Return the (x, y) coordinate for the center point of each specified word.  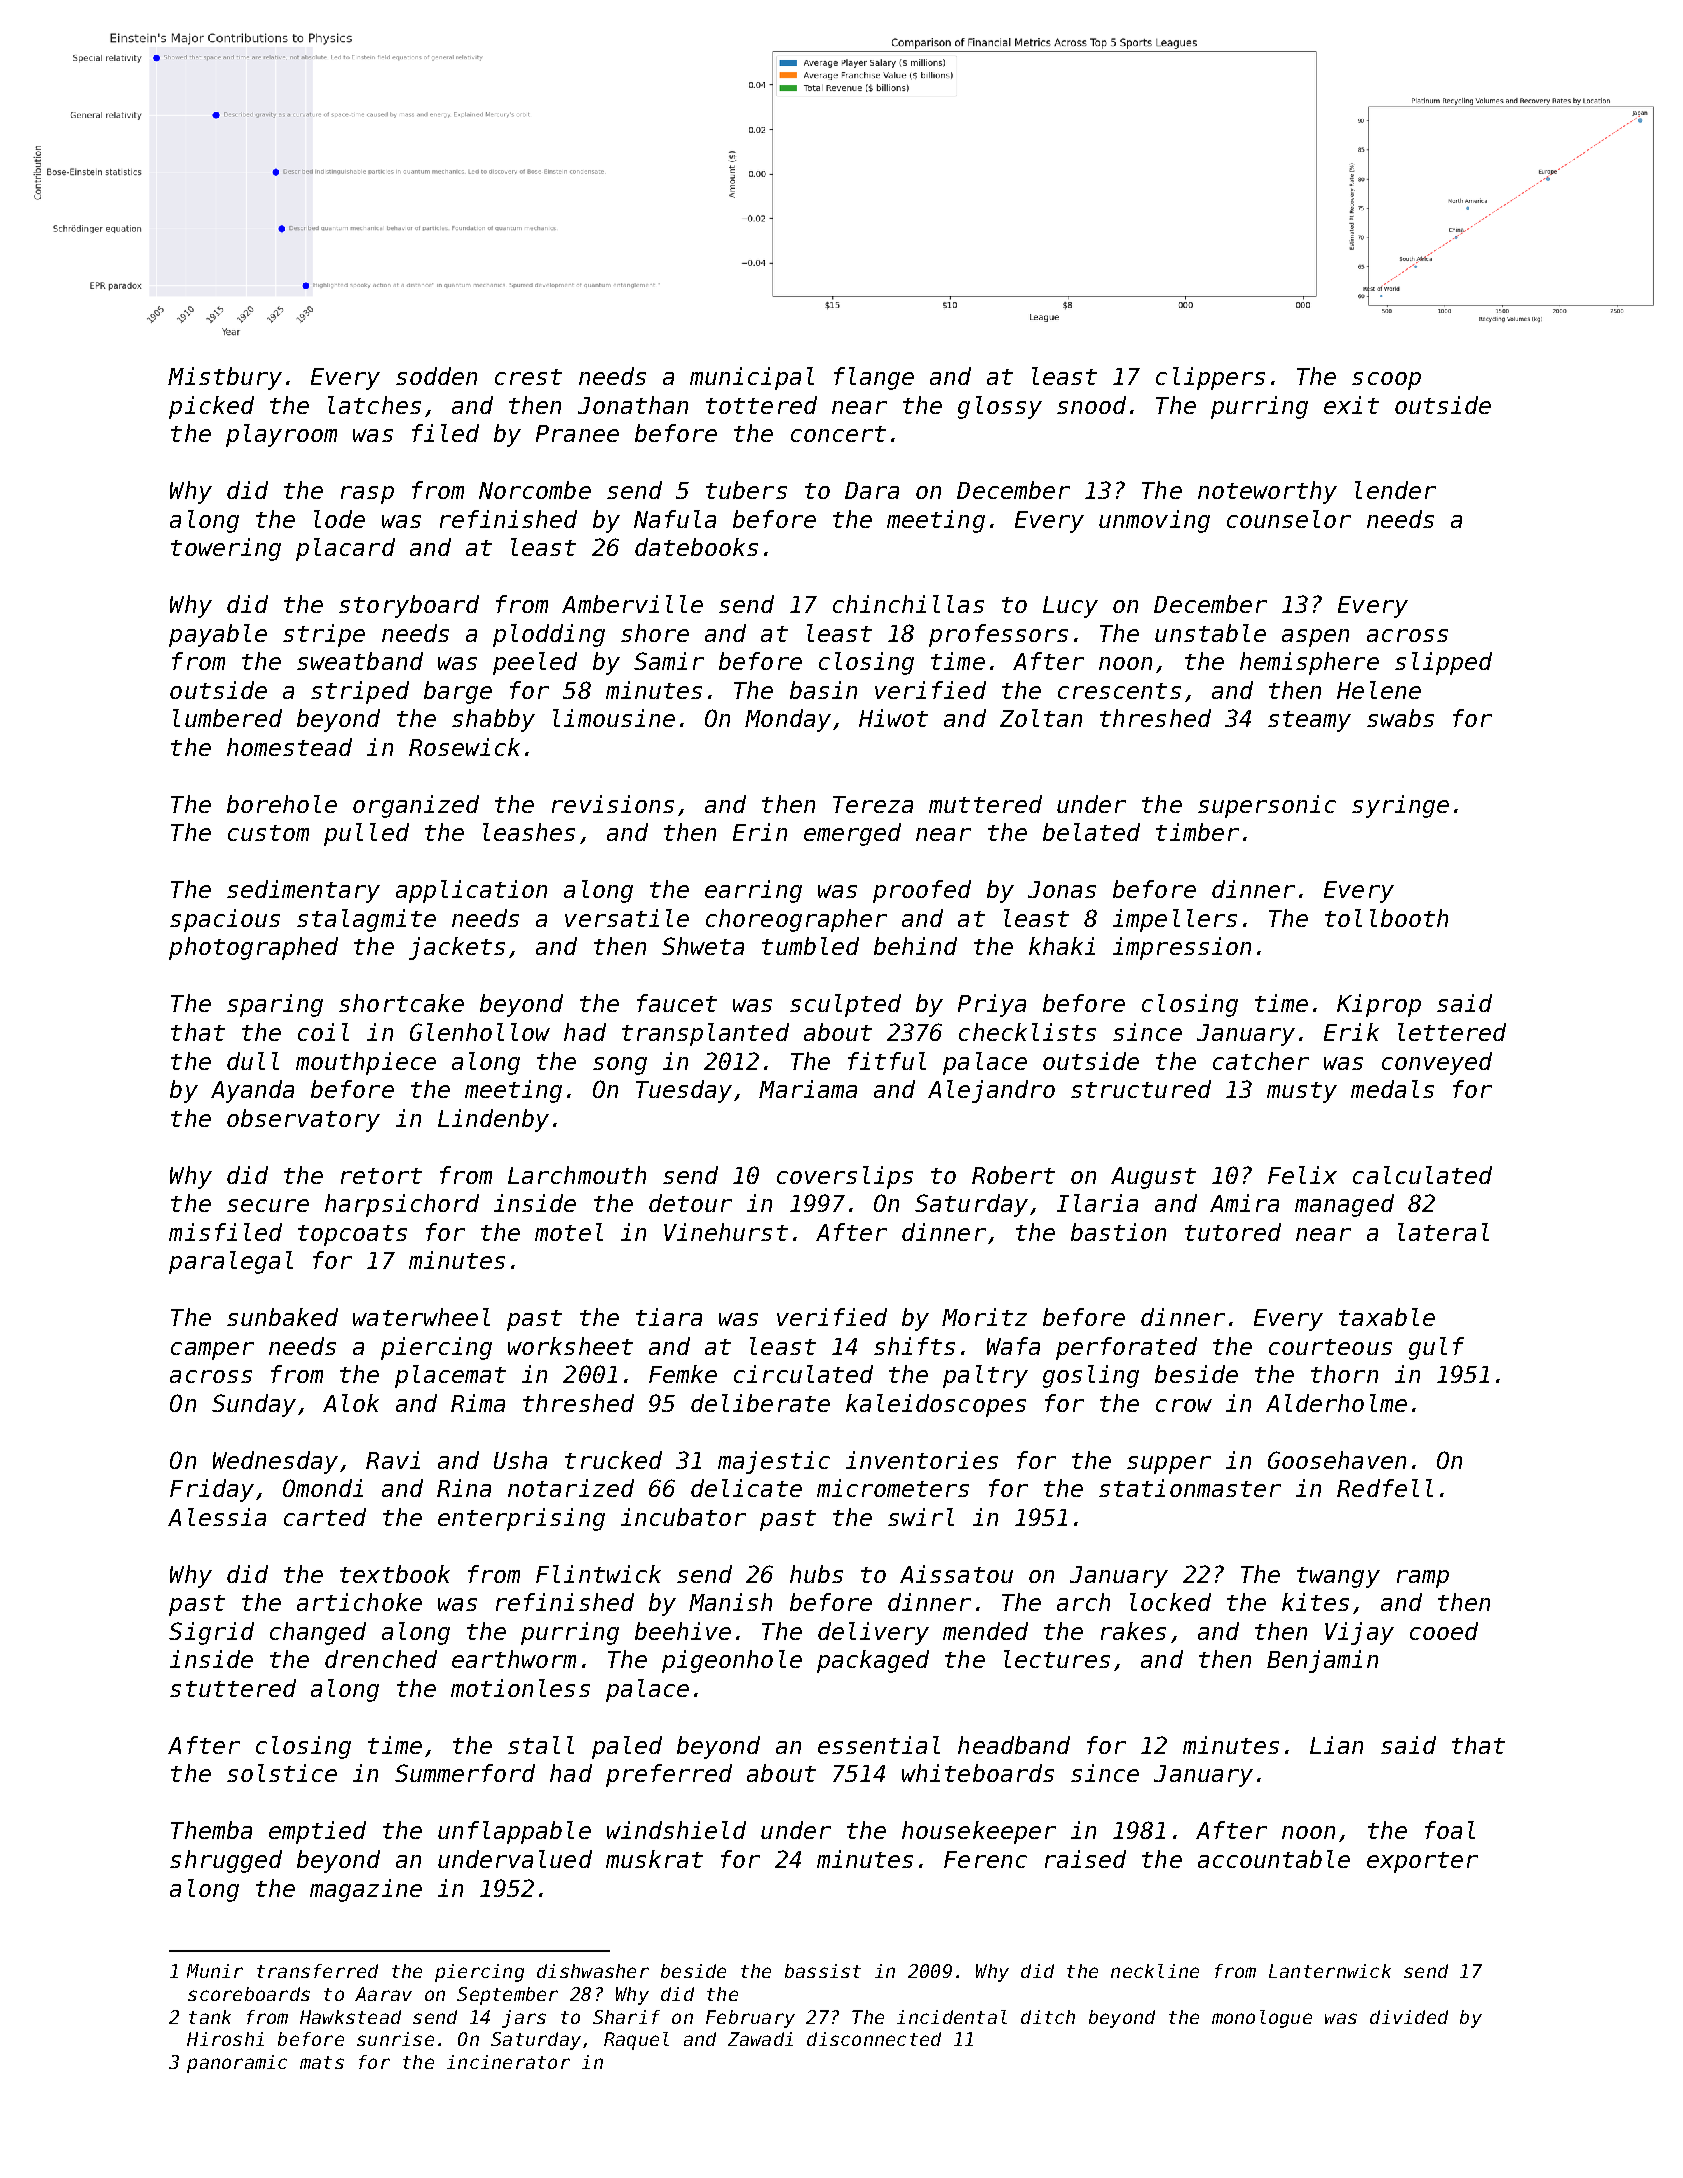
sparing (275, 1005)
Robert (1013, 1175)
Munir (215, 1971)
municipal (752, 378)
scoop (1386, 381)
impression (1182, 948)
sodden (436, 376)
